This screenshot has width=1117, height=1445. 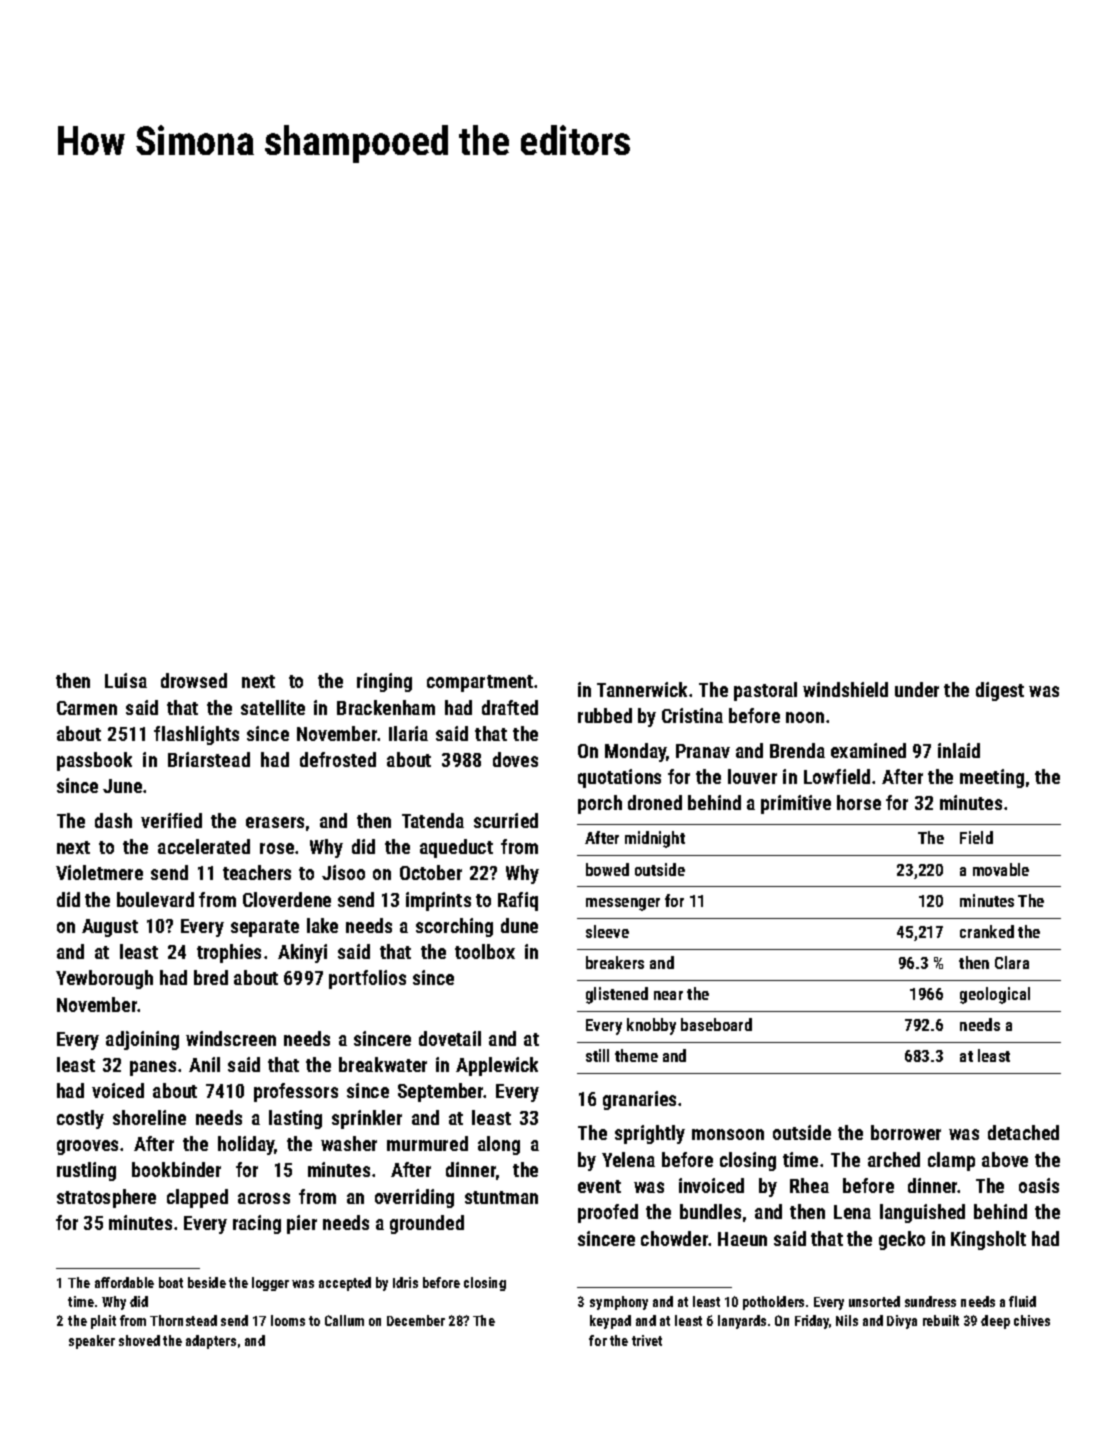 What do you see at coordinates (273, 707) in the screenshot?
I see `satellite` at bounding box center [273, 707].
